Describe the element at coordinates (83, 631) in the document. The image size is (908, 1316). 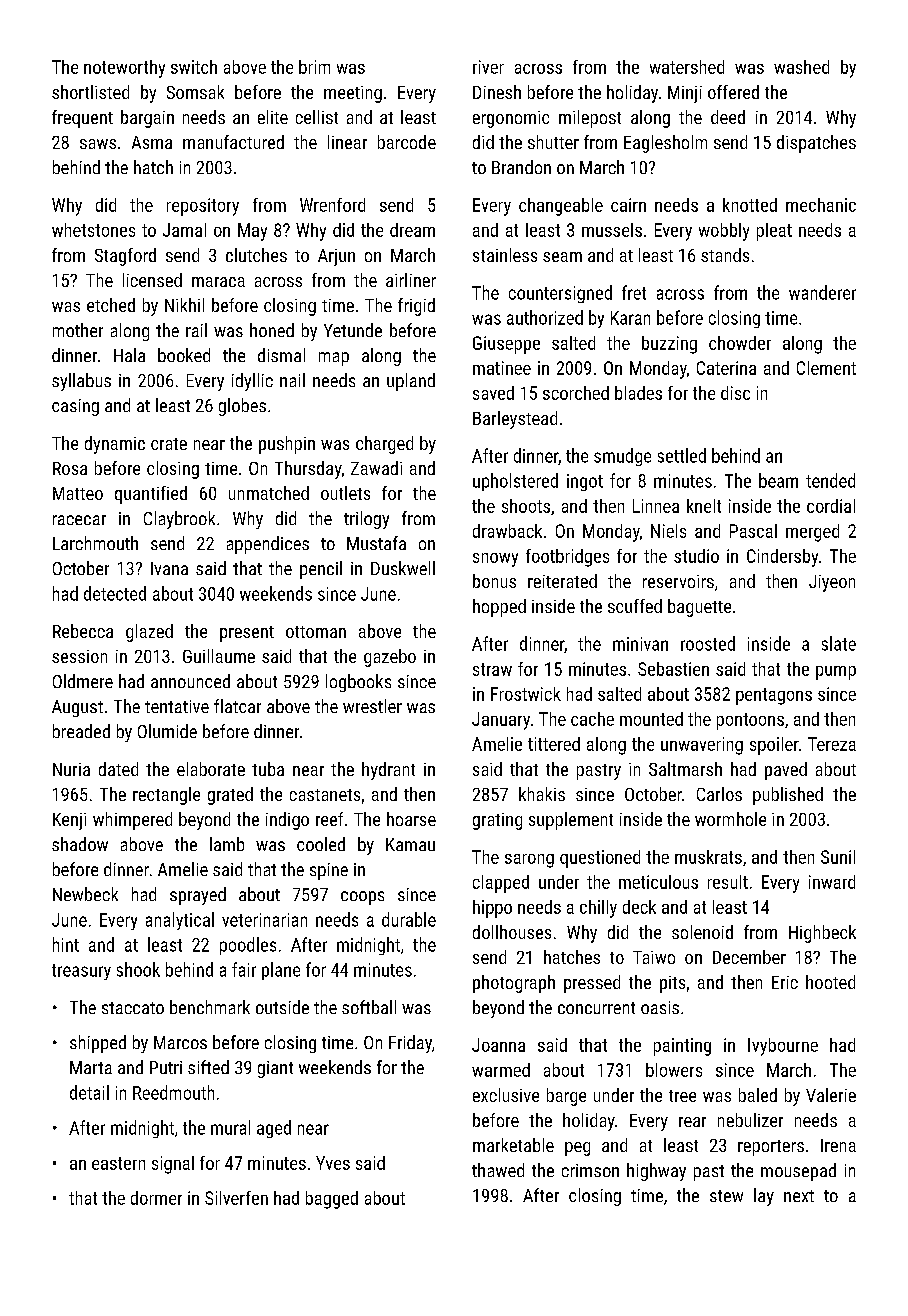
I see `Rebecca` at that location.
